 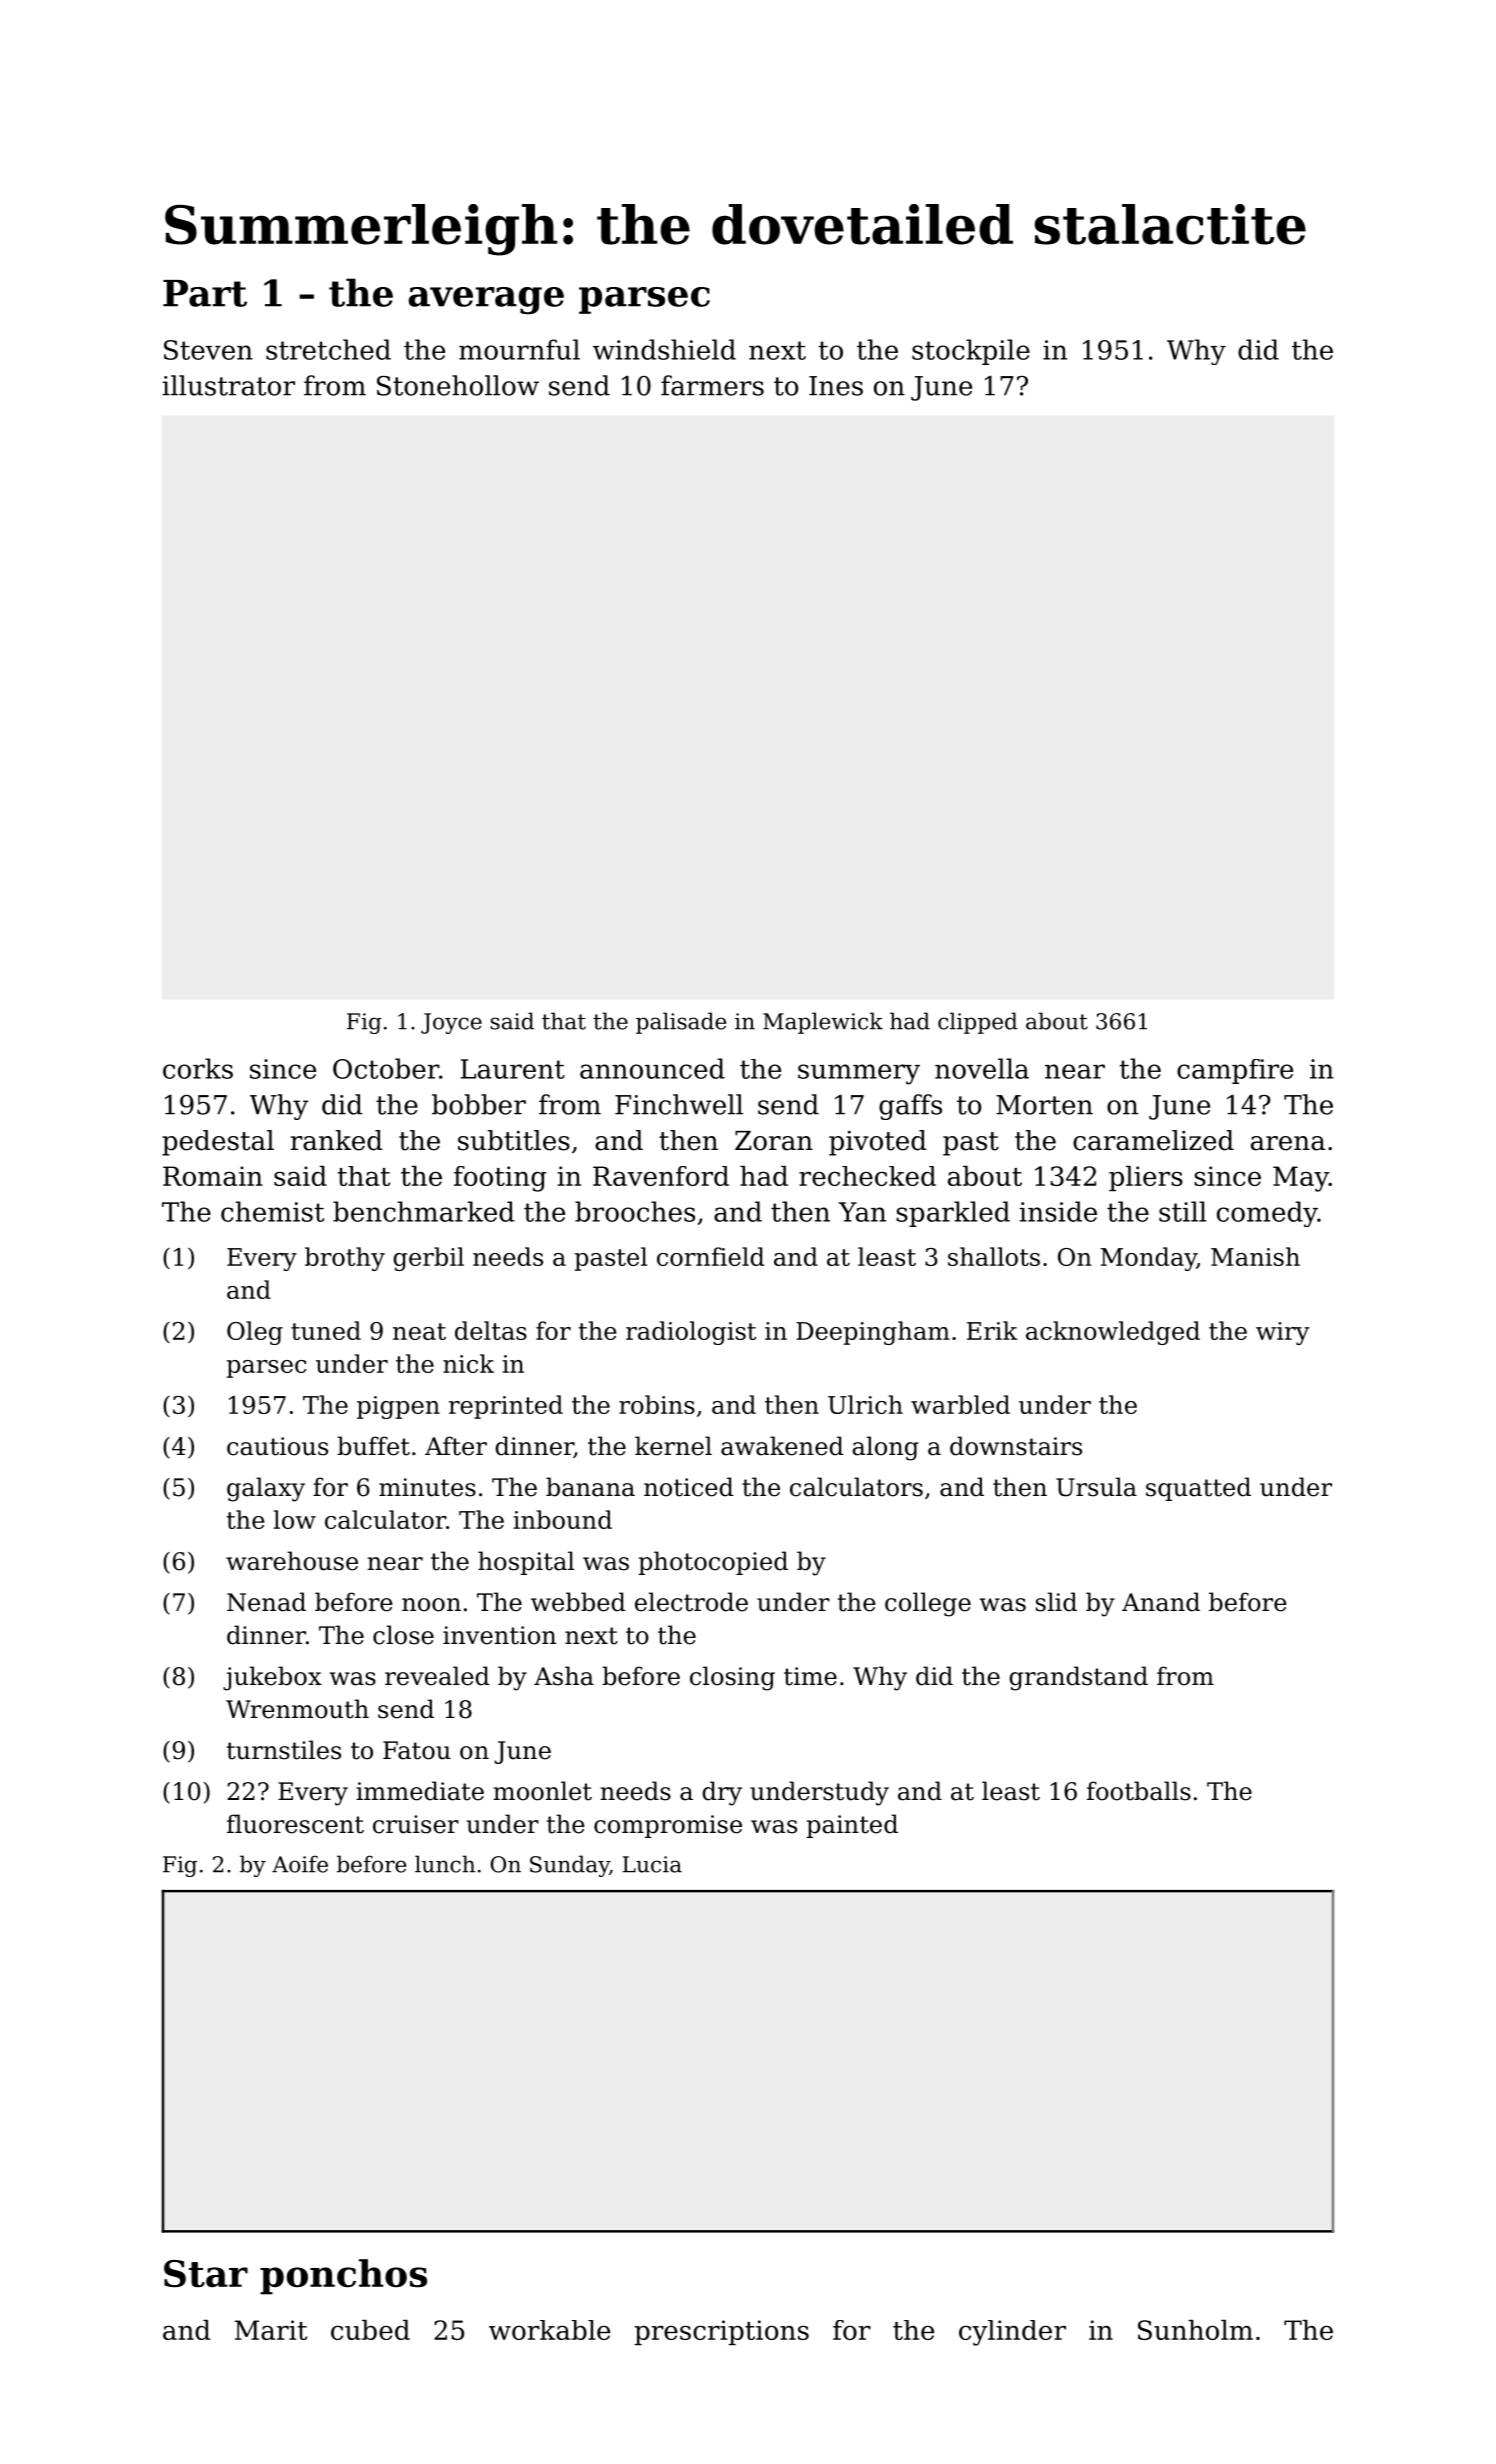 I want to click on stockpile, so click(x=971, y=352).
